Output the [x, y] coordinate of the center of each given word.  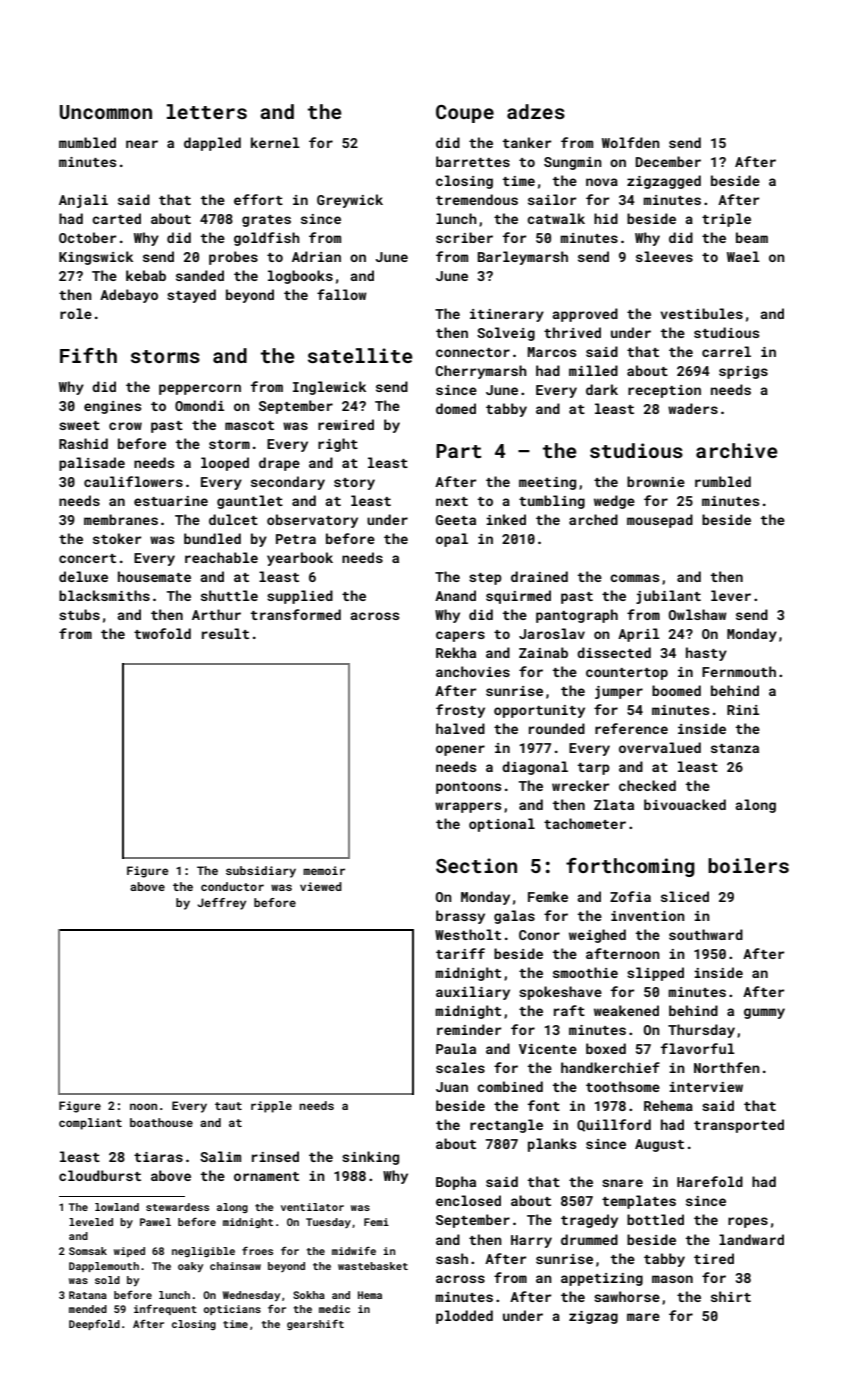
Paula [456, 1048]
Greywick [350, 201]
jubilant [668, 597]
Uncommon [106, 112]
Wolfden [631, 142]
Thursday [701, 1031]
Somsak [88, 1251]
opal [452, 540]
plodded [464, 1317]
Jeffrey [221, 904]
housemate [154, 576]
